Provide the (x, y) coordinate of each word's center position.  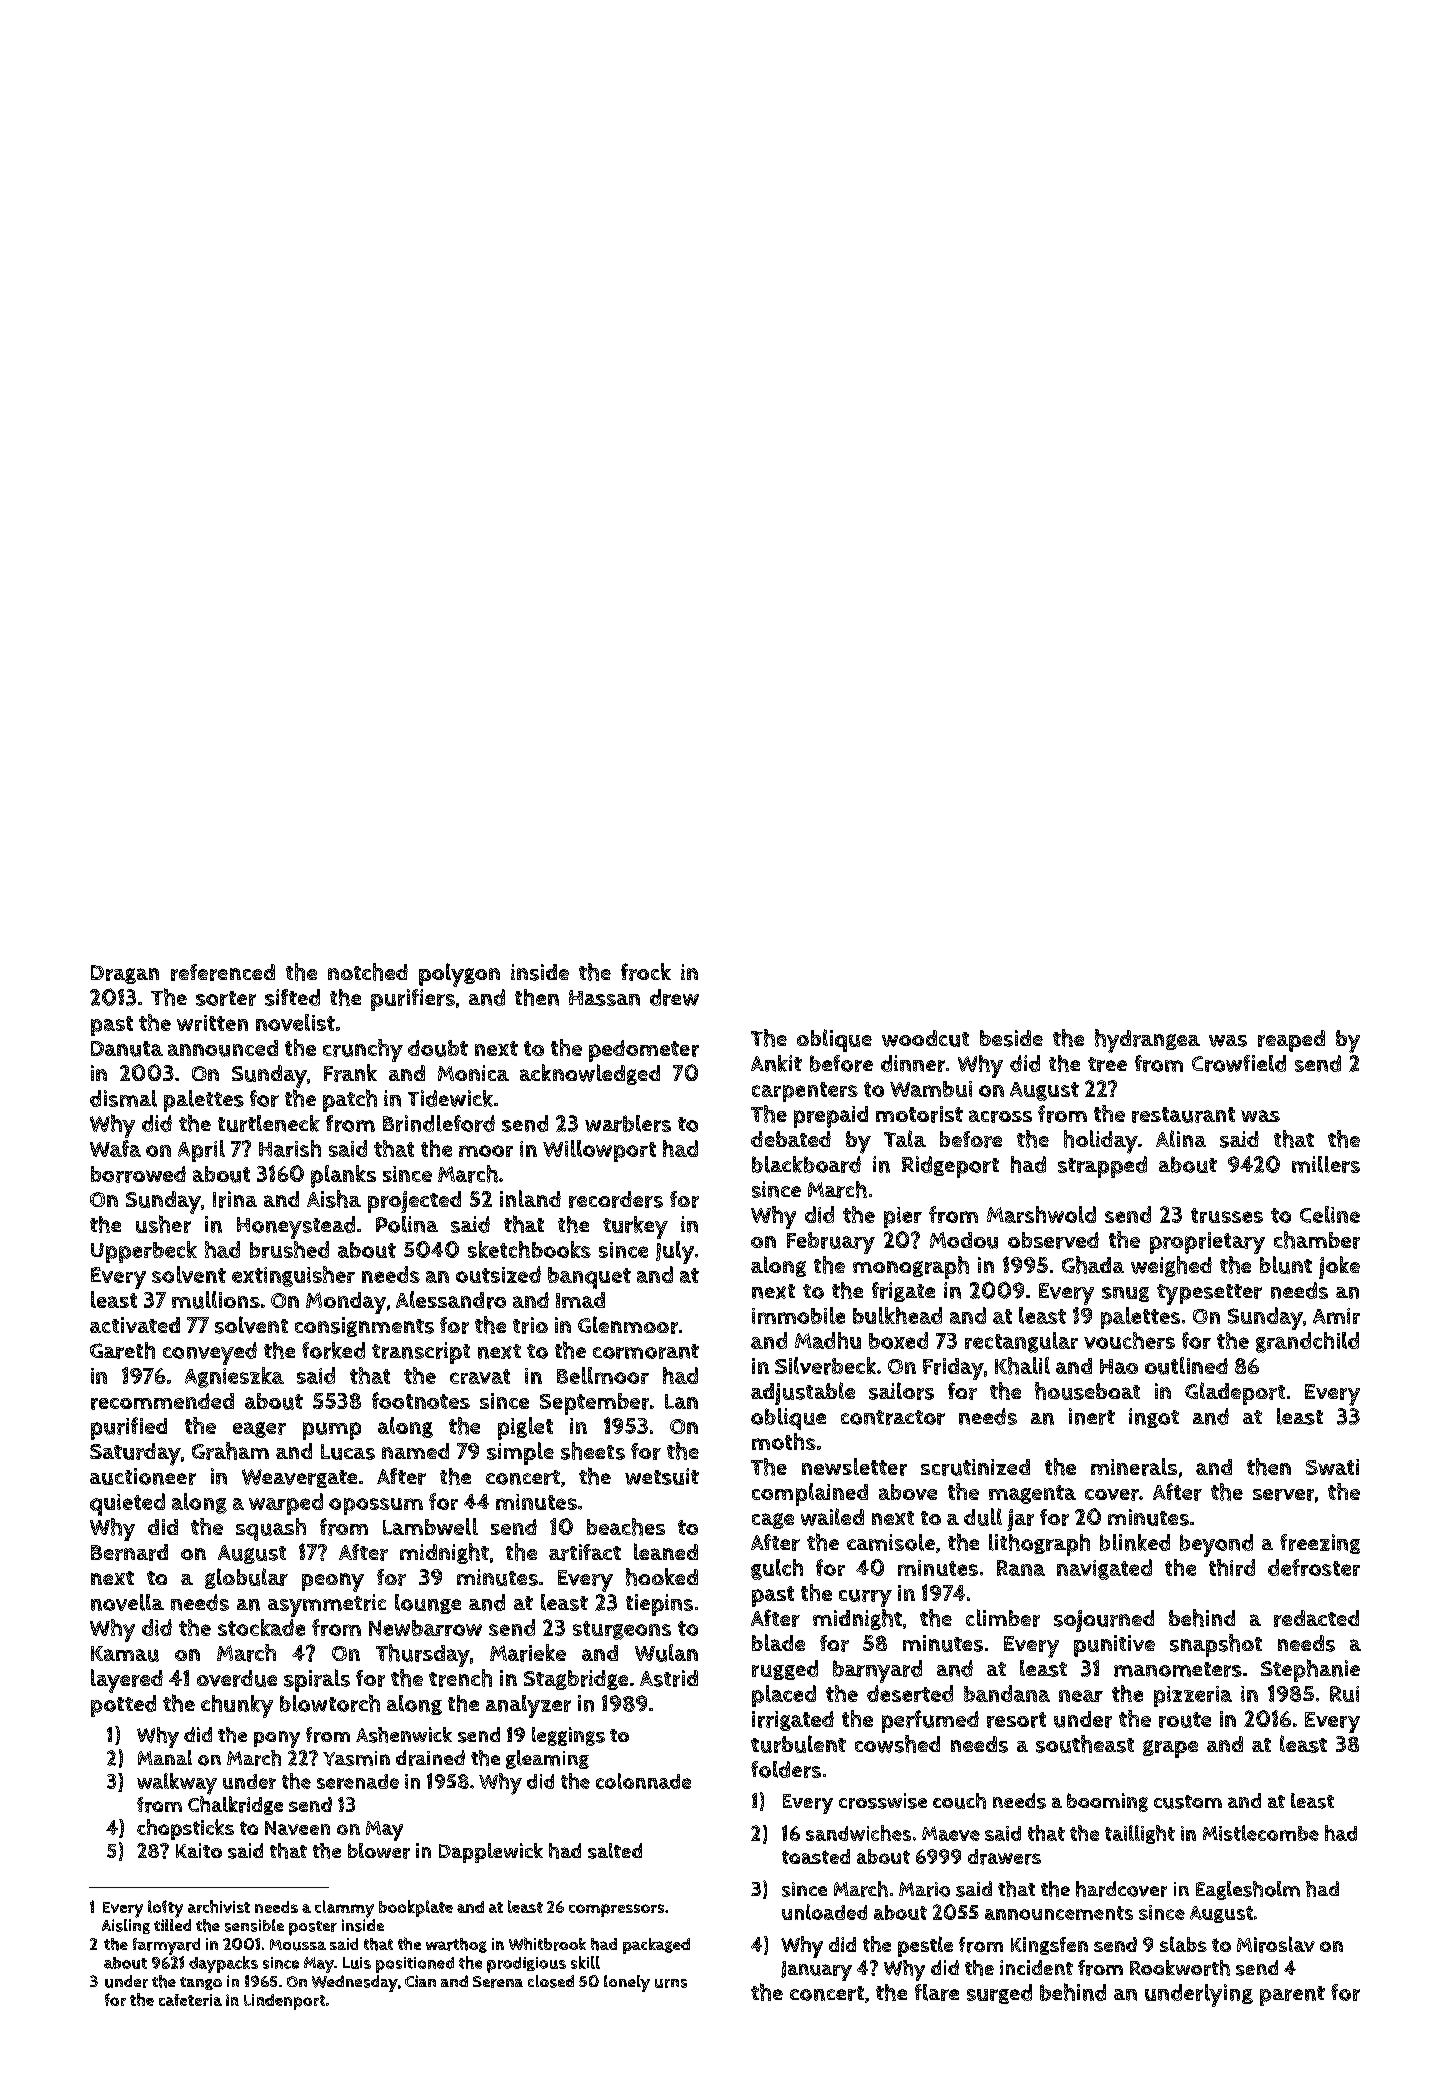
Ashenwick (404, 1735)
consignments (364, 1327)
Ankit (776, 1063)
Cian (420, 1981)
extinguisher (293, 1276)
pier (903, 1217)
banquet (589, 1278)
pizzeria (1193, 1696)
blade (778, 1642)
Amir (1336, 1316)
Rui (1344, 1694)
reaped (1291, 1041)
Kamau (125, 1654)
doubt (438, 1048)
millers (1326, 1164)
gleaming (547, 1759)
